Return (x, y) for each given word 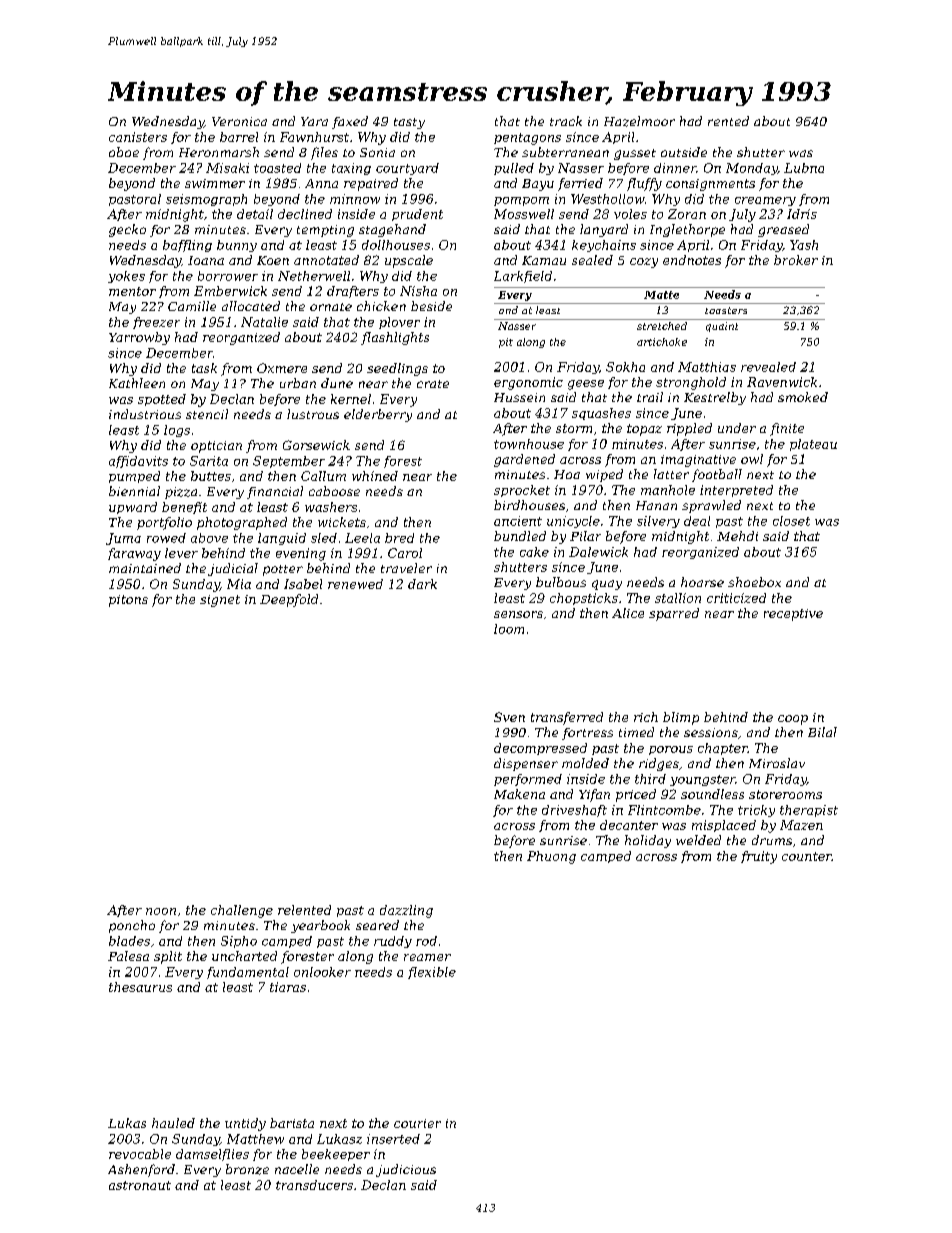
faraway (134, 554)
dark (422, 584)
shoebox (754, 582)
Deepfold (289, 600)
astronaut (140, 1185)
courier (417, 1123)
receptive (793, 615)
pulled (514, 169)
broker (796, 260)
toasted (277, 168)
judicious (406, 1170)
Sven (509, 717)
